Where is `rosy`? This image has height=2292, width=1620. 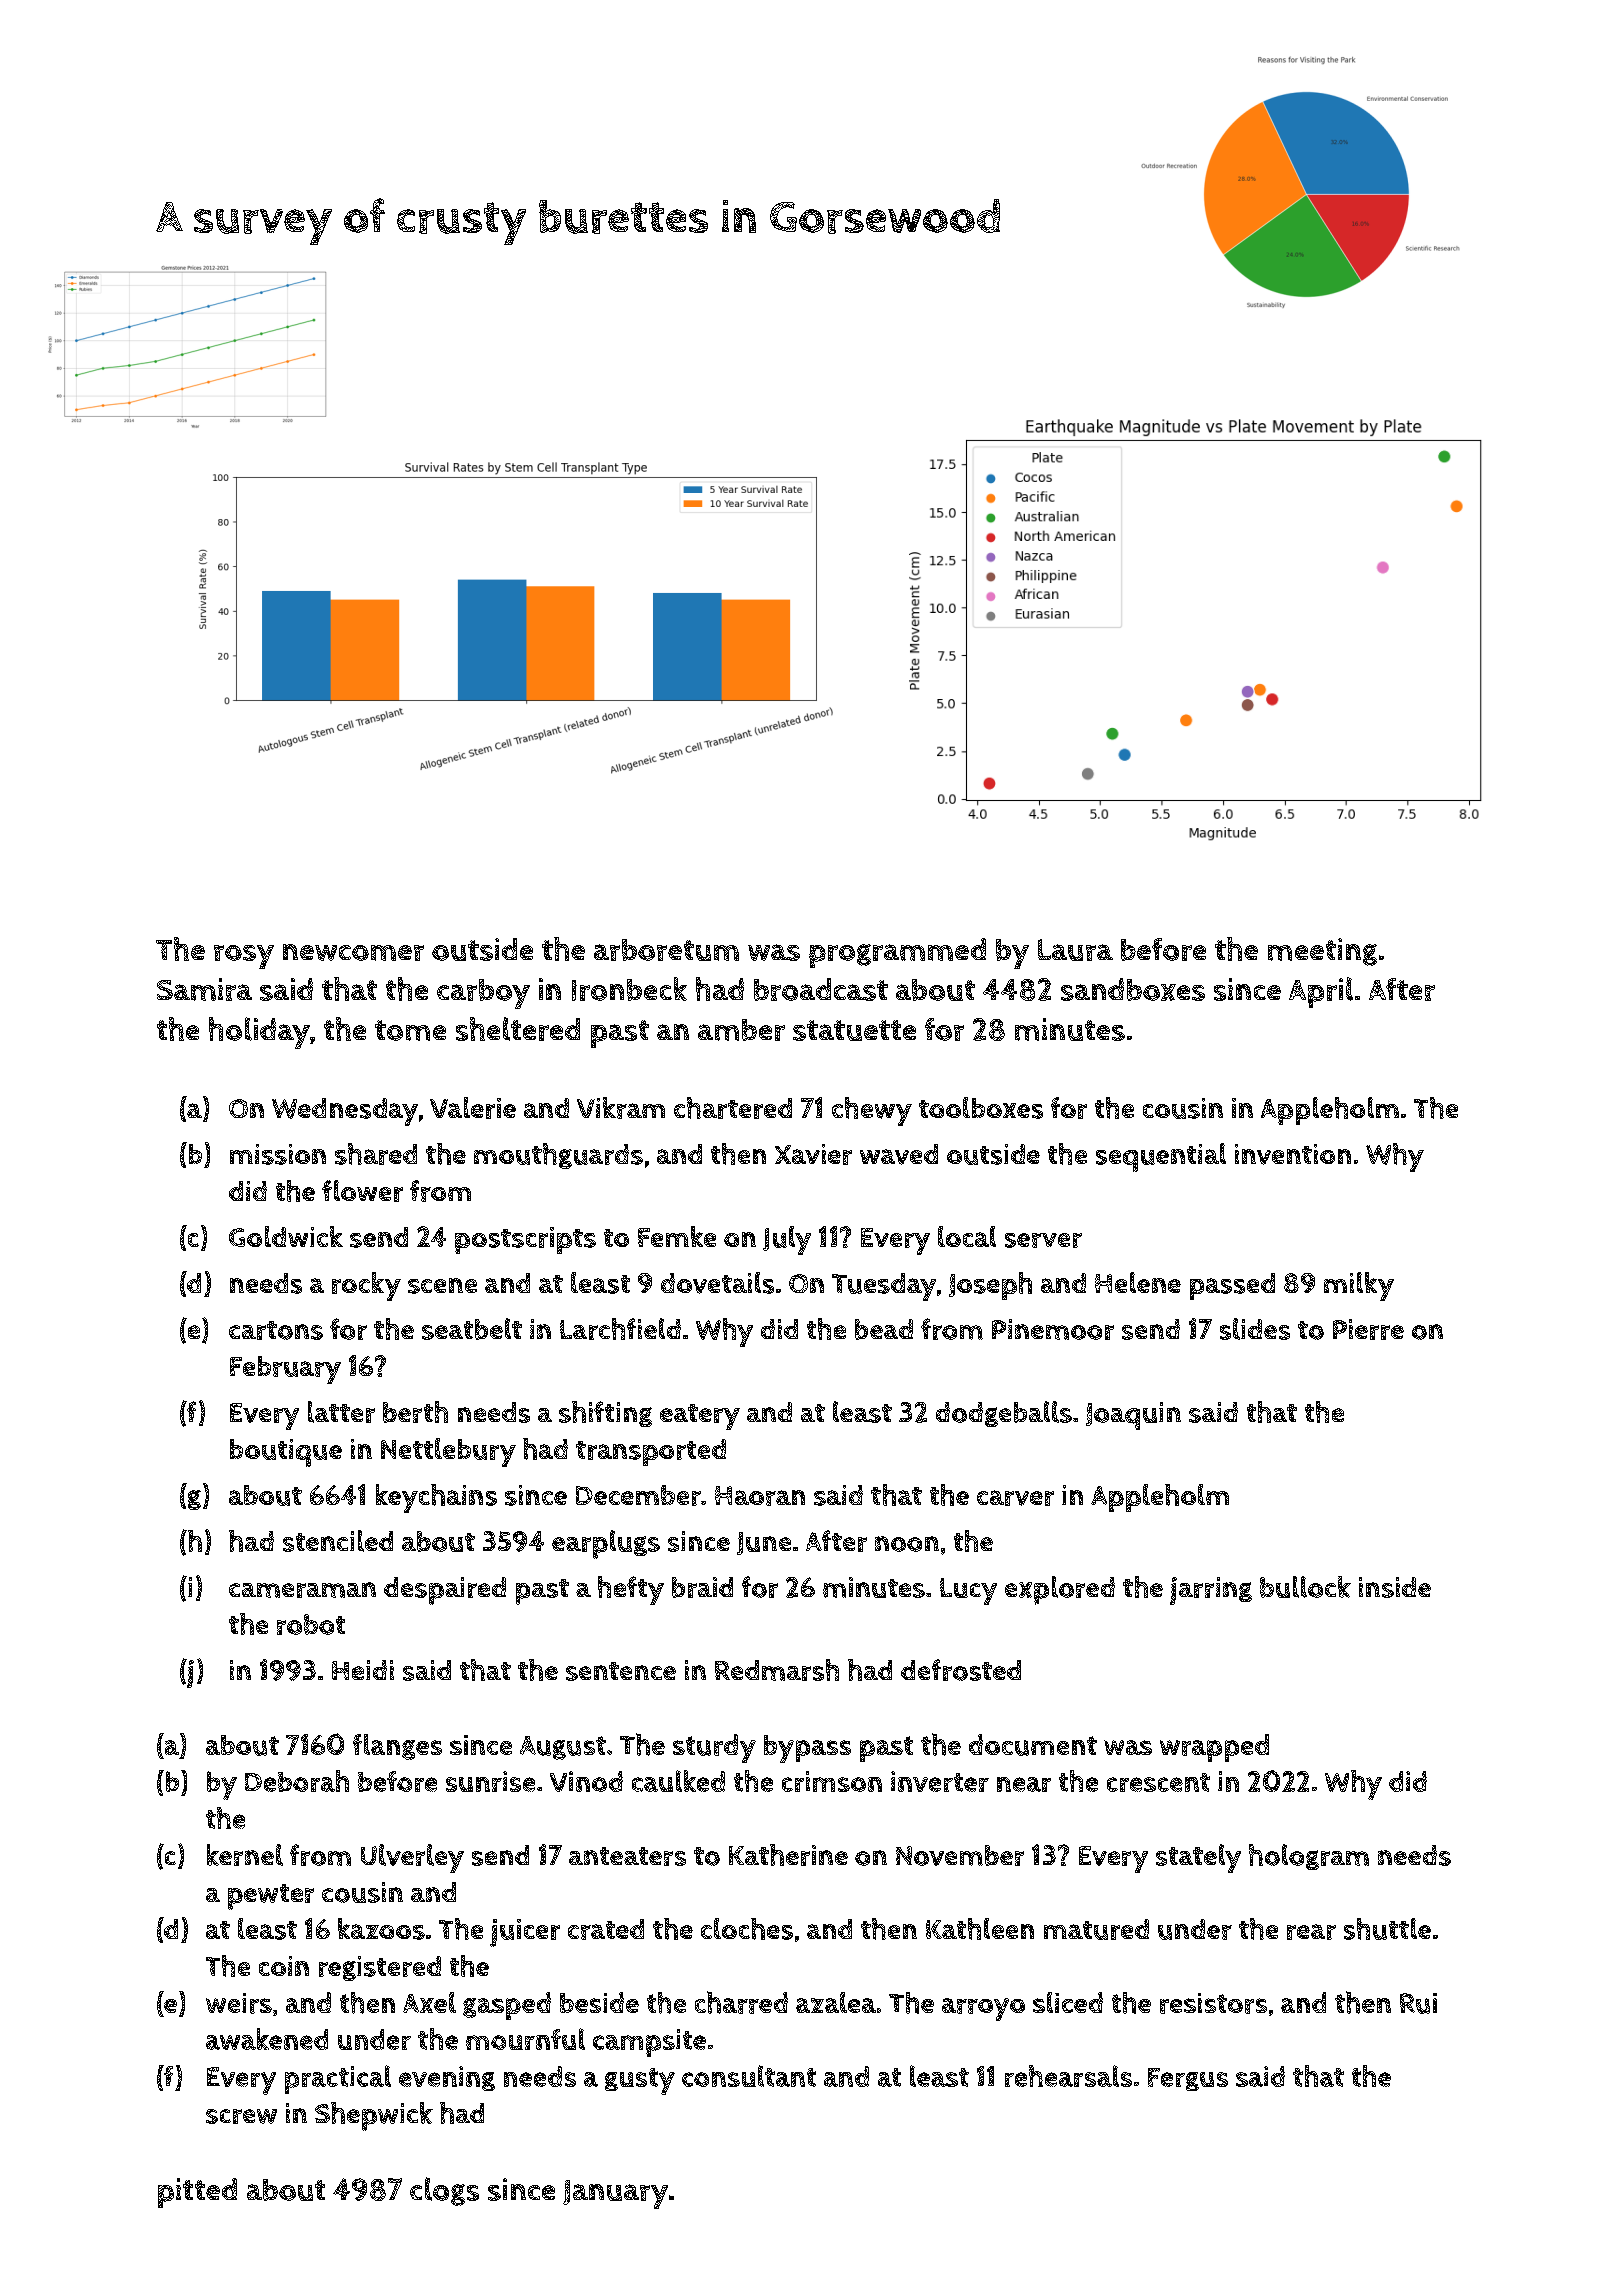 rosy is located at coordinates (244, 957).
